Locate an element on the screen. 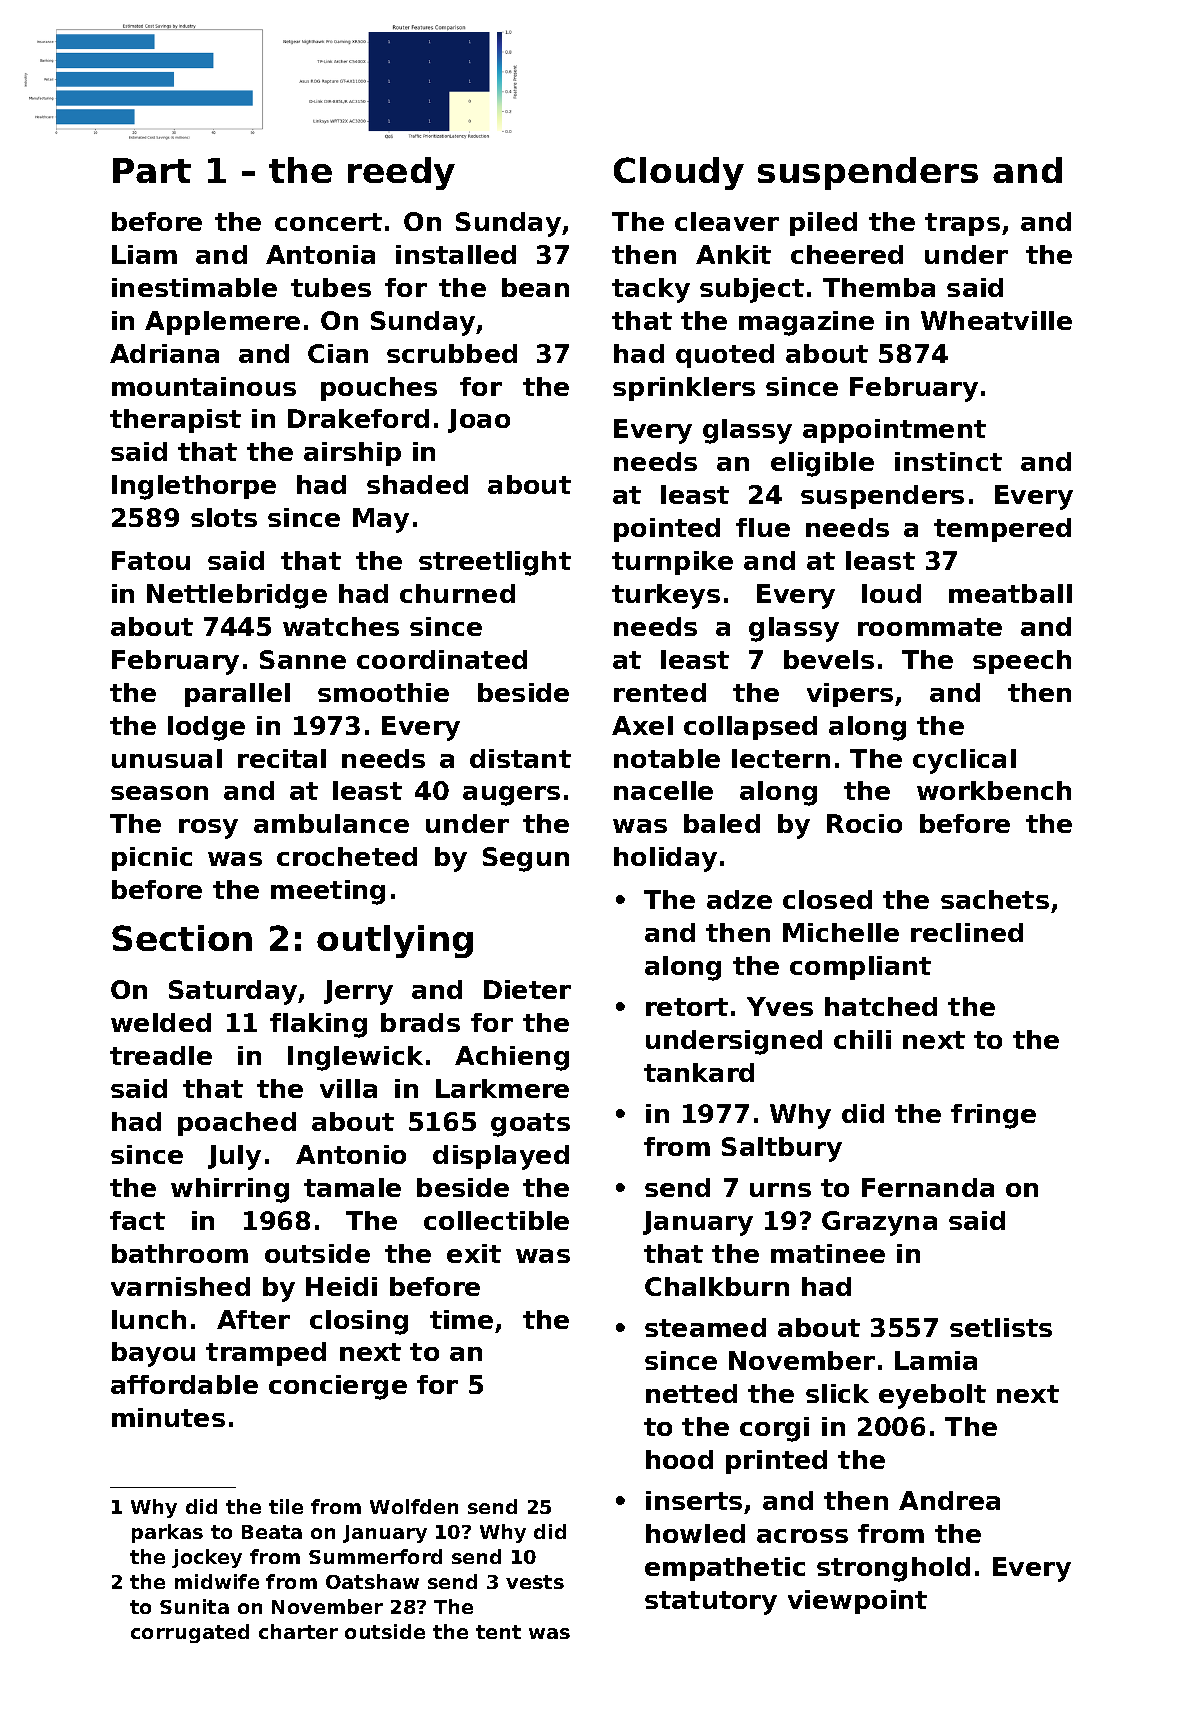 This screenshot has width=1184, height=1715. reedy is located at coordinates (401, 173).
